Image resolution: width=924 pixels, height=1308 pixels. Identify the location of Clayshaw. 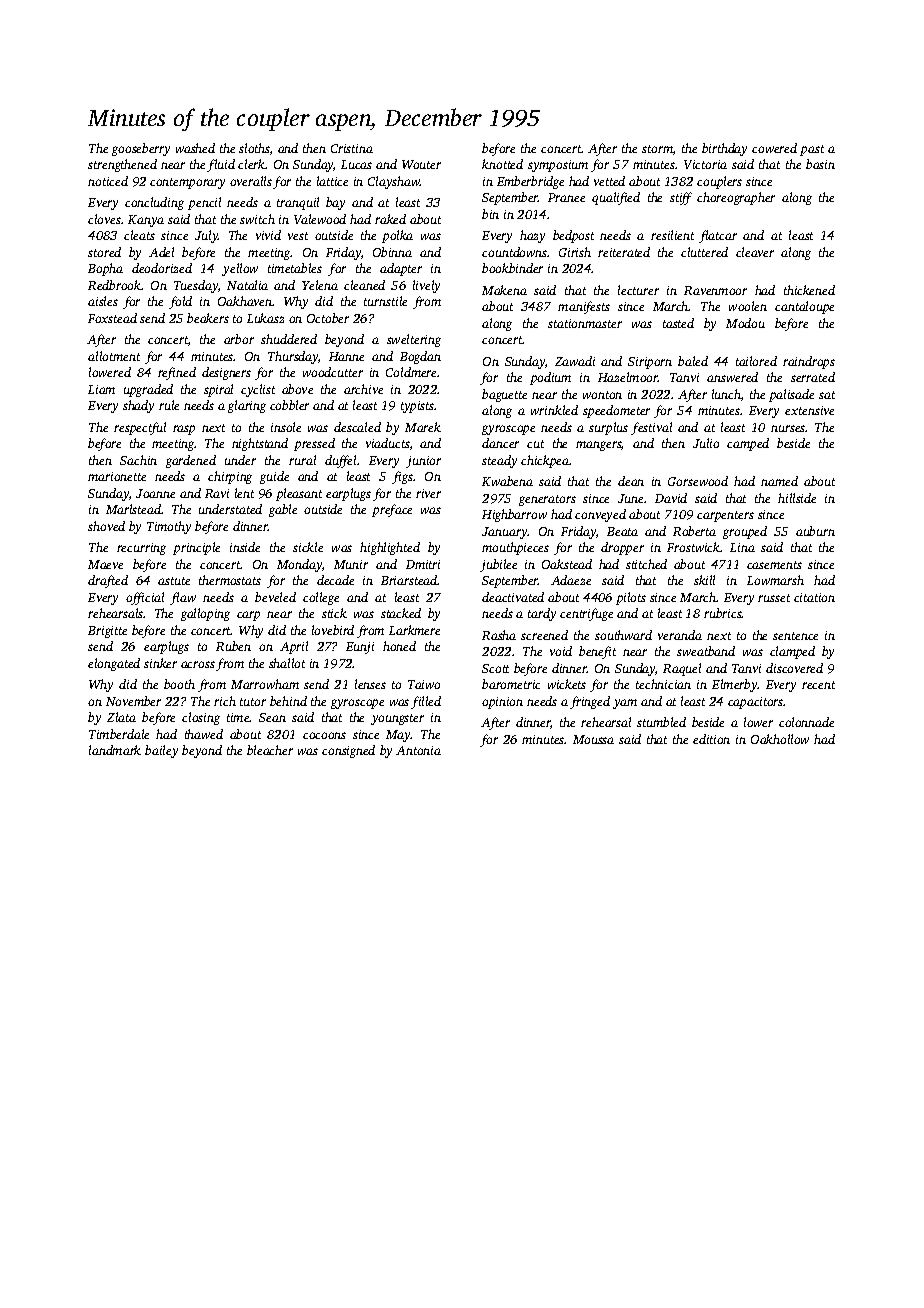
(394, 182).
